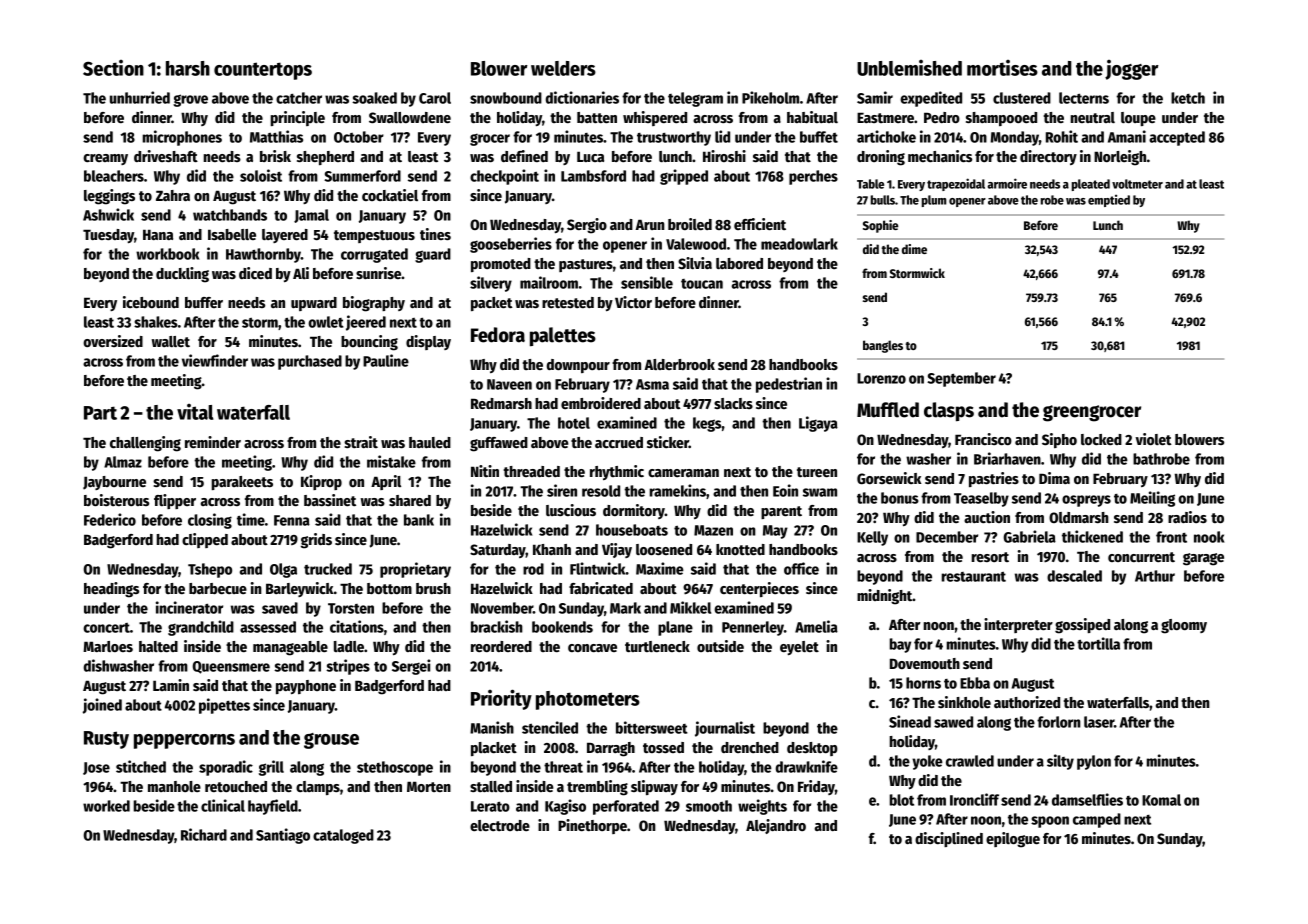  What do you see at coordinates (816, 626) in the screenshot?
I see `Amelia` at bounding box center [816, 626].
